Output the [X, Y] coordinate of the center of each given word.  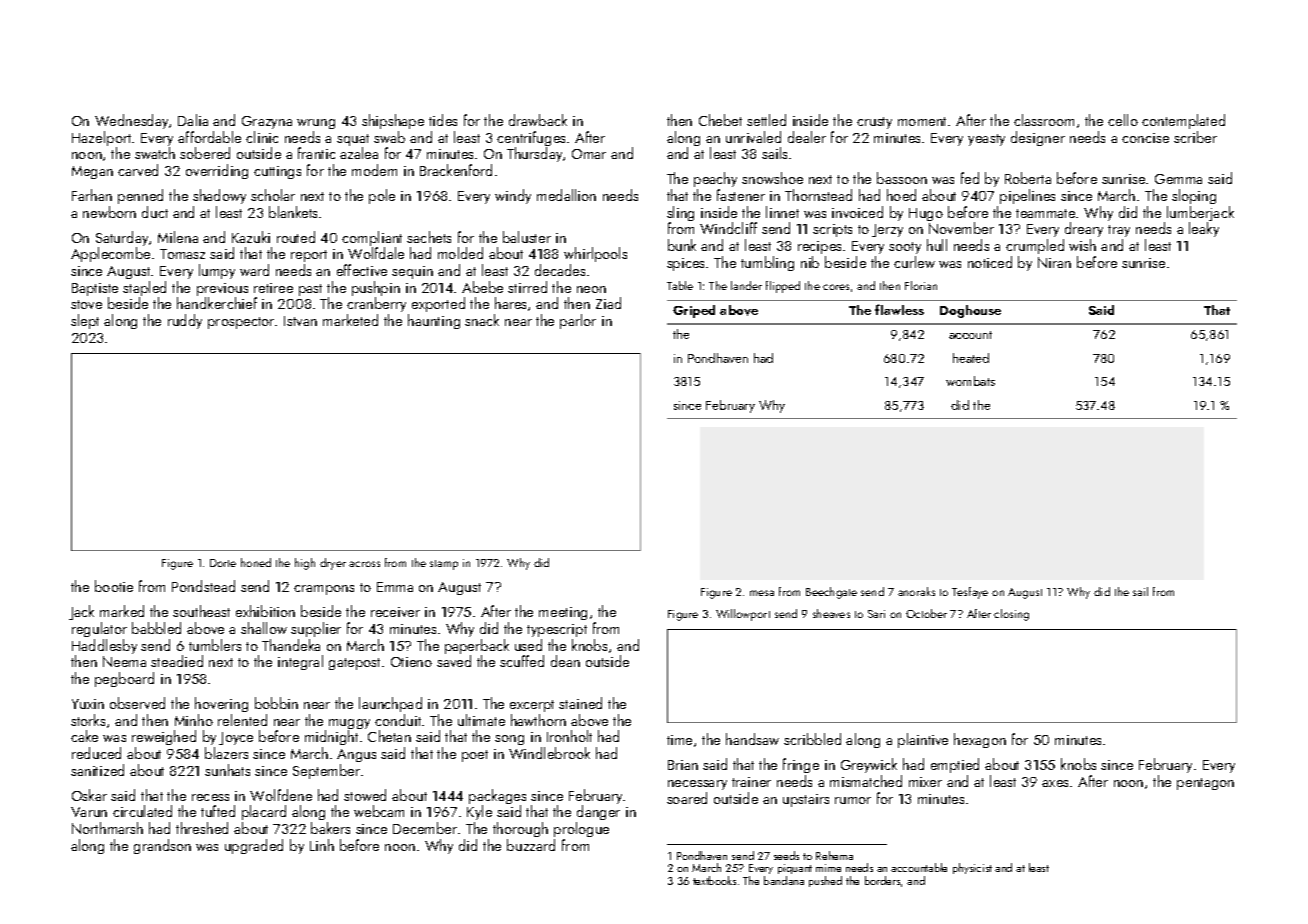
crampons [324, 590]
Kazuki [251, 237]
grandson [162, 846]
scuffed [522, 661]
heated [971, 358]
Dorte [223, 563]
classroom [1044, 120]
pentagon [1205, 784]
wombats [970, 381]
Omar [589, 154]
